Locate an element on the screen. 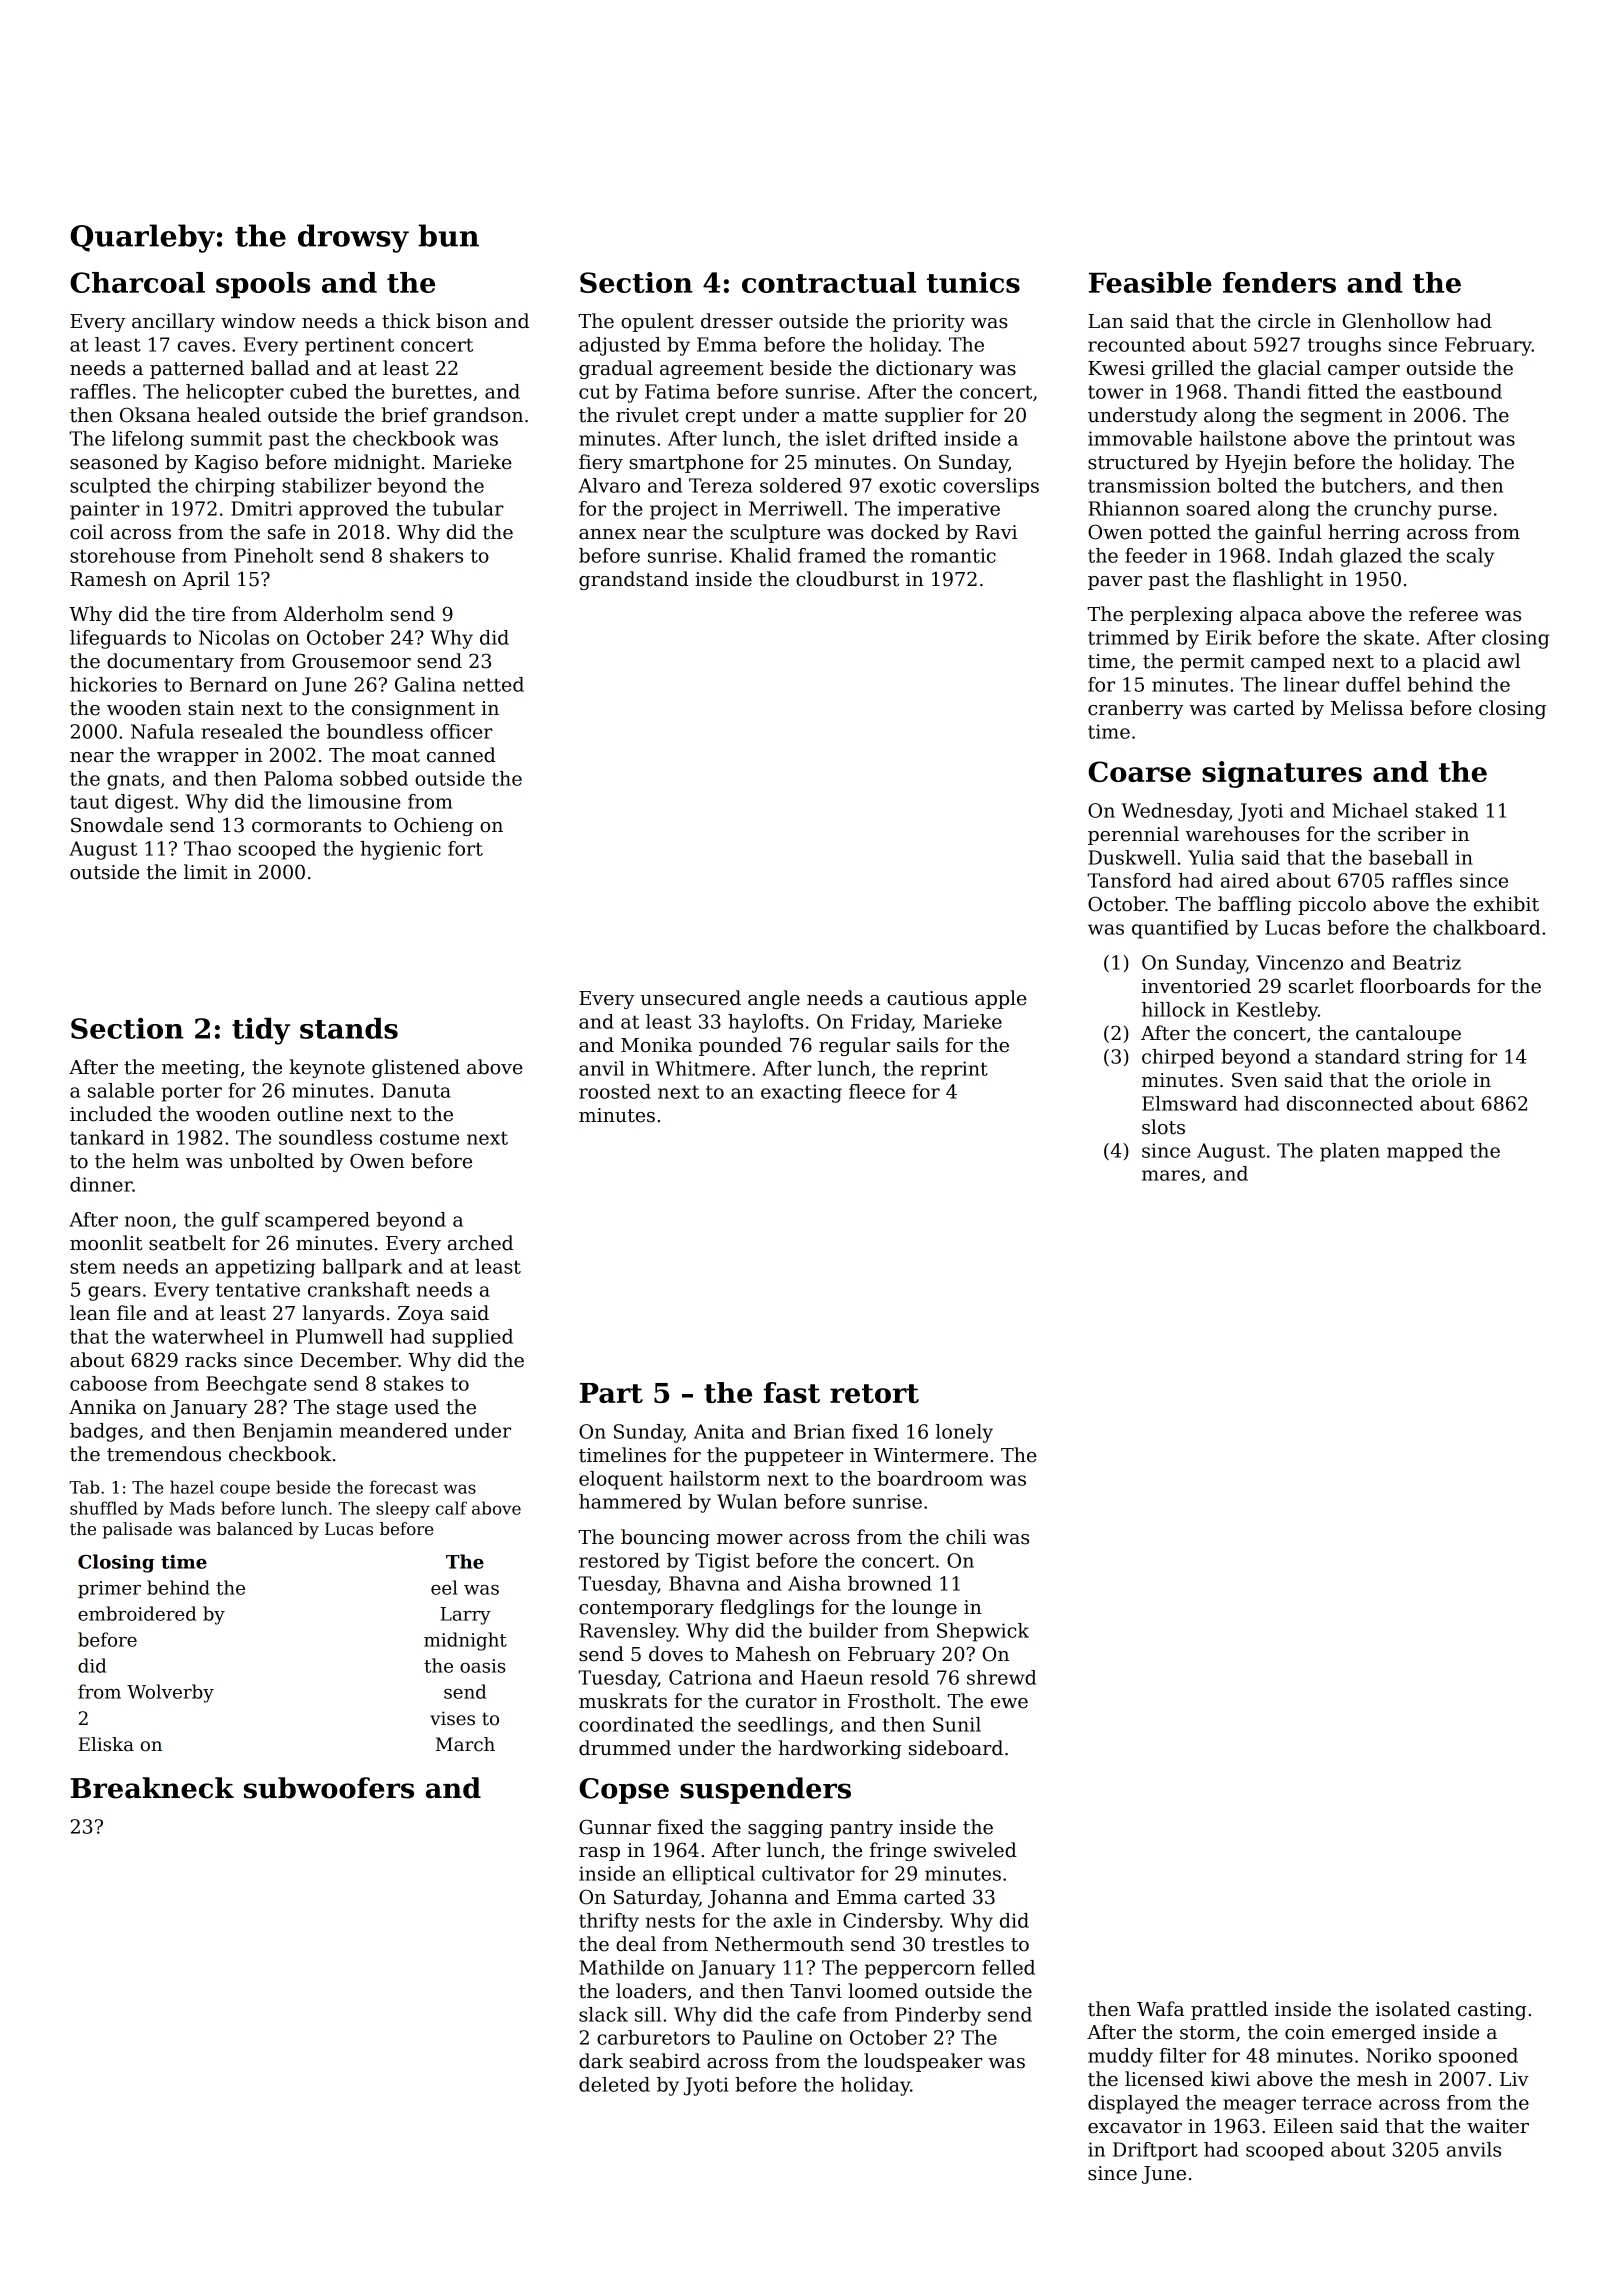  scaly is located at coordinates (1470, 557).
